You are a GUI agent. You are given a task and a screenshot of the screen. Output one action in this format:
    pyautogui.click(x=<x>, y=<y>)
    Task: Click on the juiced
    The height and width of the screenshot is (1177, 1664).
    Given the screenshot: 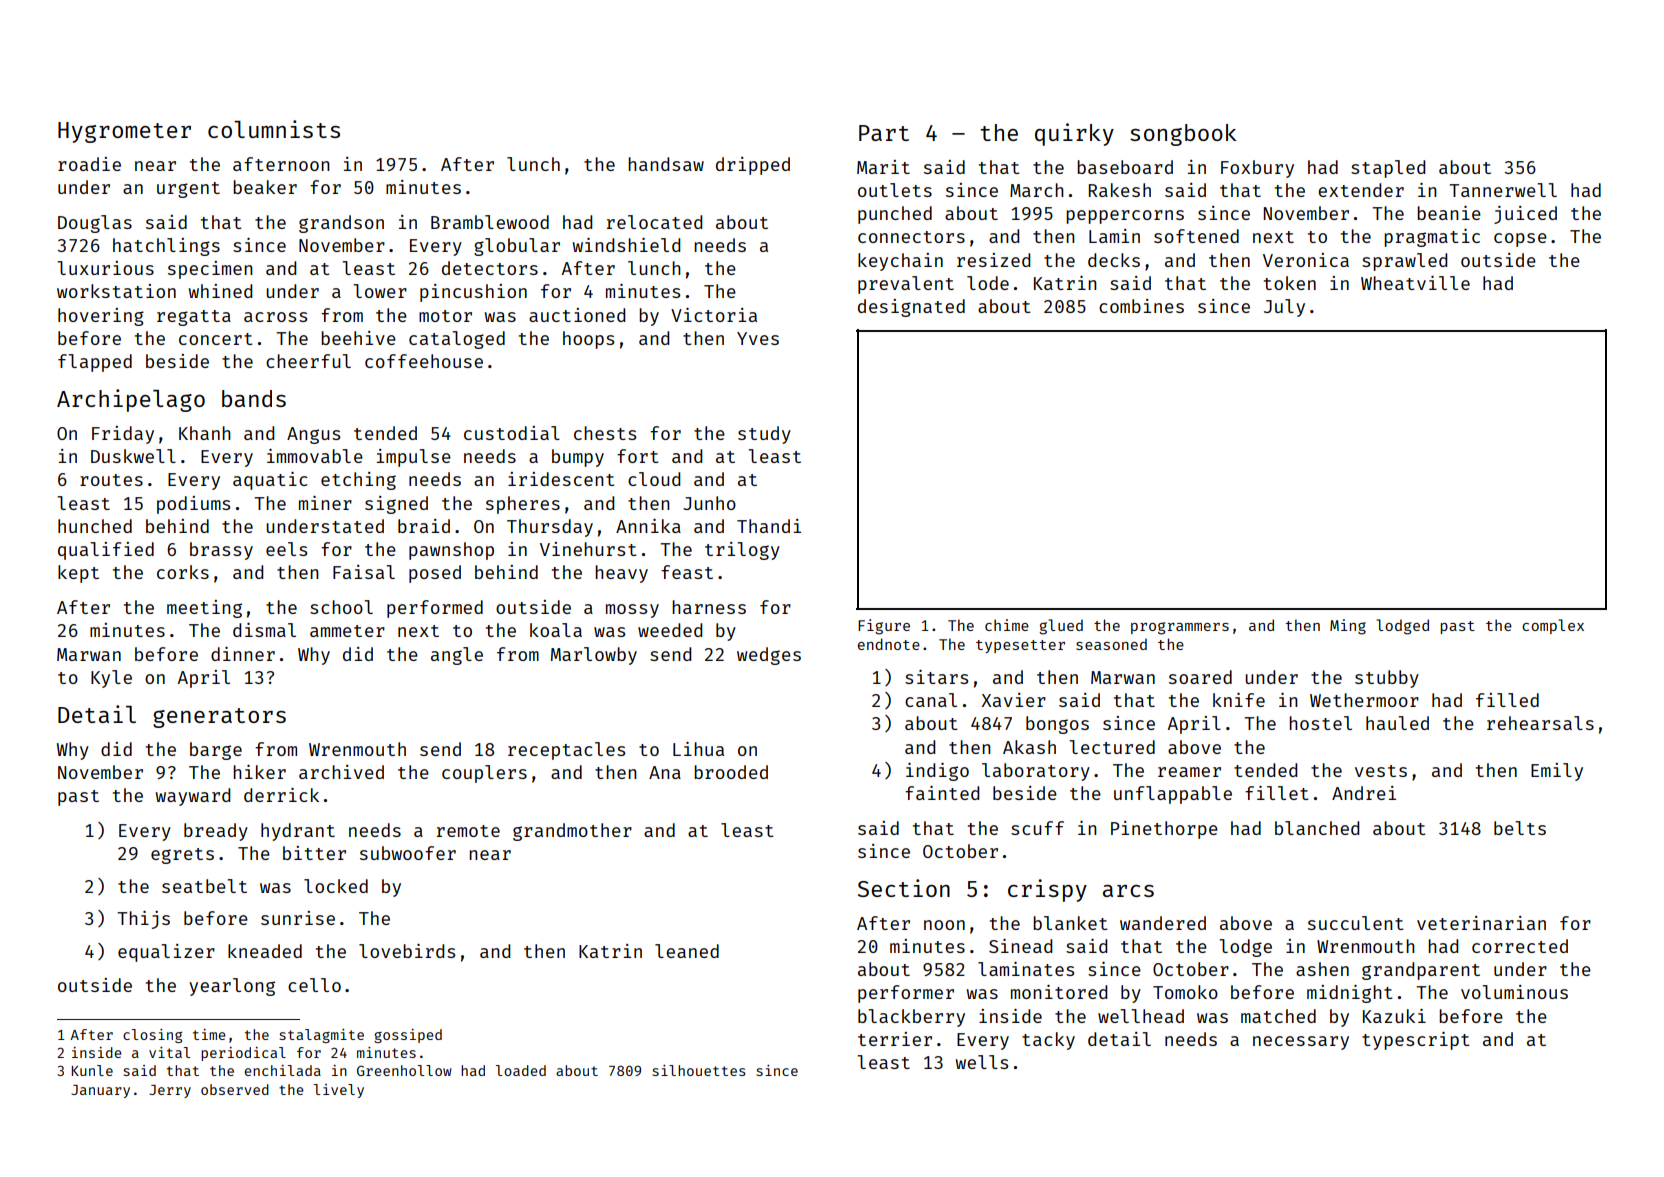 What is the action you would take?
    pyautogui.click(x=1525, y=215)
